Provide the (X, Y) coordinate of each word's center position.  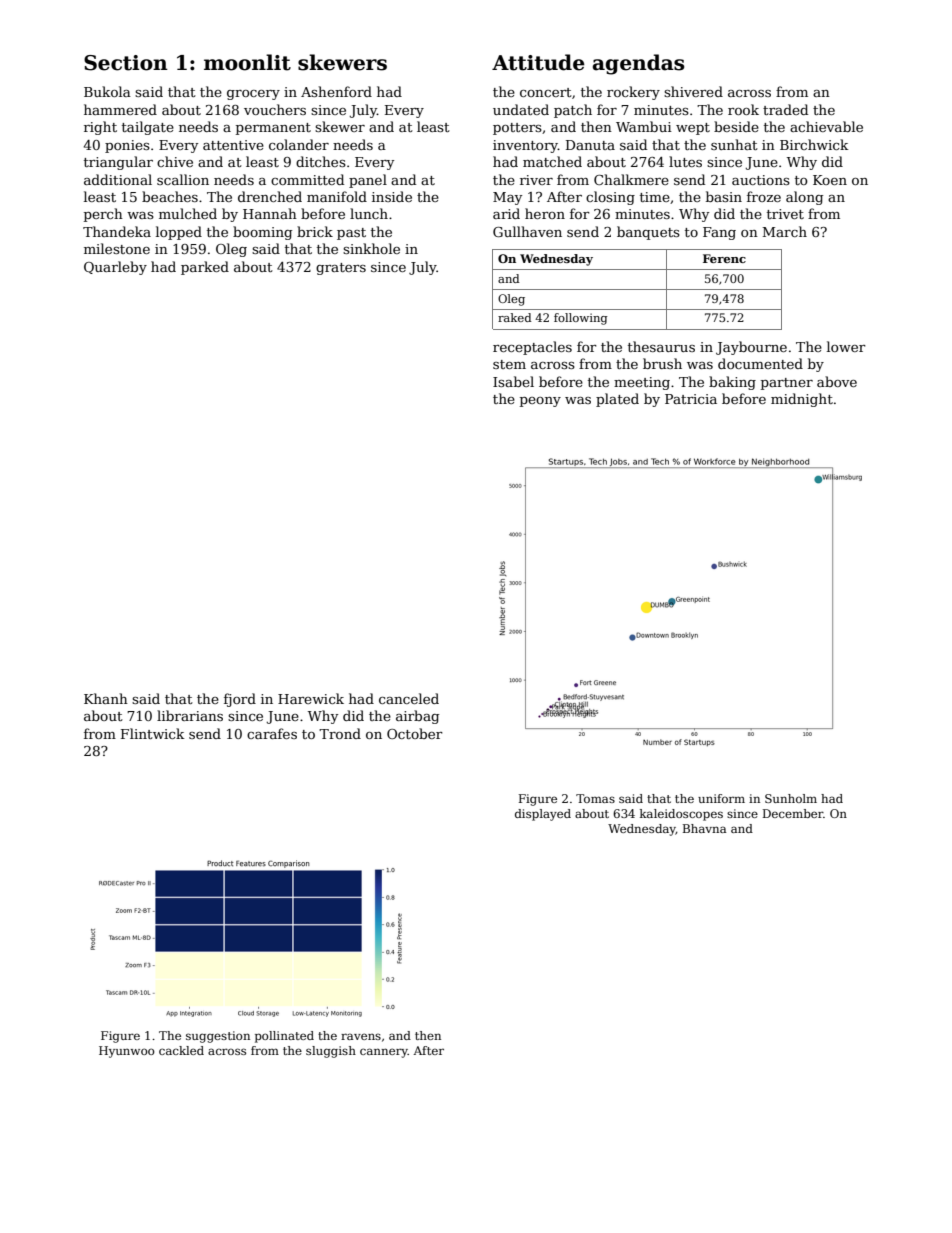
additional (118, 179)
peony (540, 402)
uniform (721, 798)
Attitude (538, 62)
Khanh (106, 698)
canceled (409, 698)
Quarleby (115, 268)
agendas (638, 64)
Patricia (691, 399)
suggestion (218, 1037)
